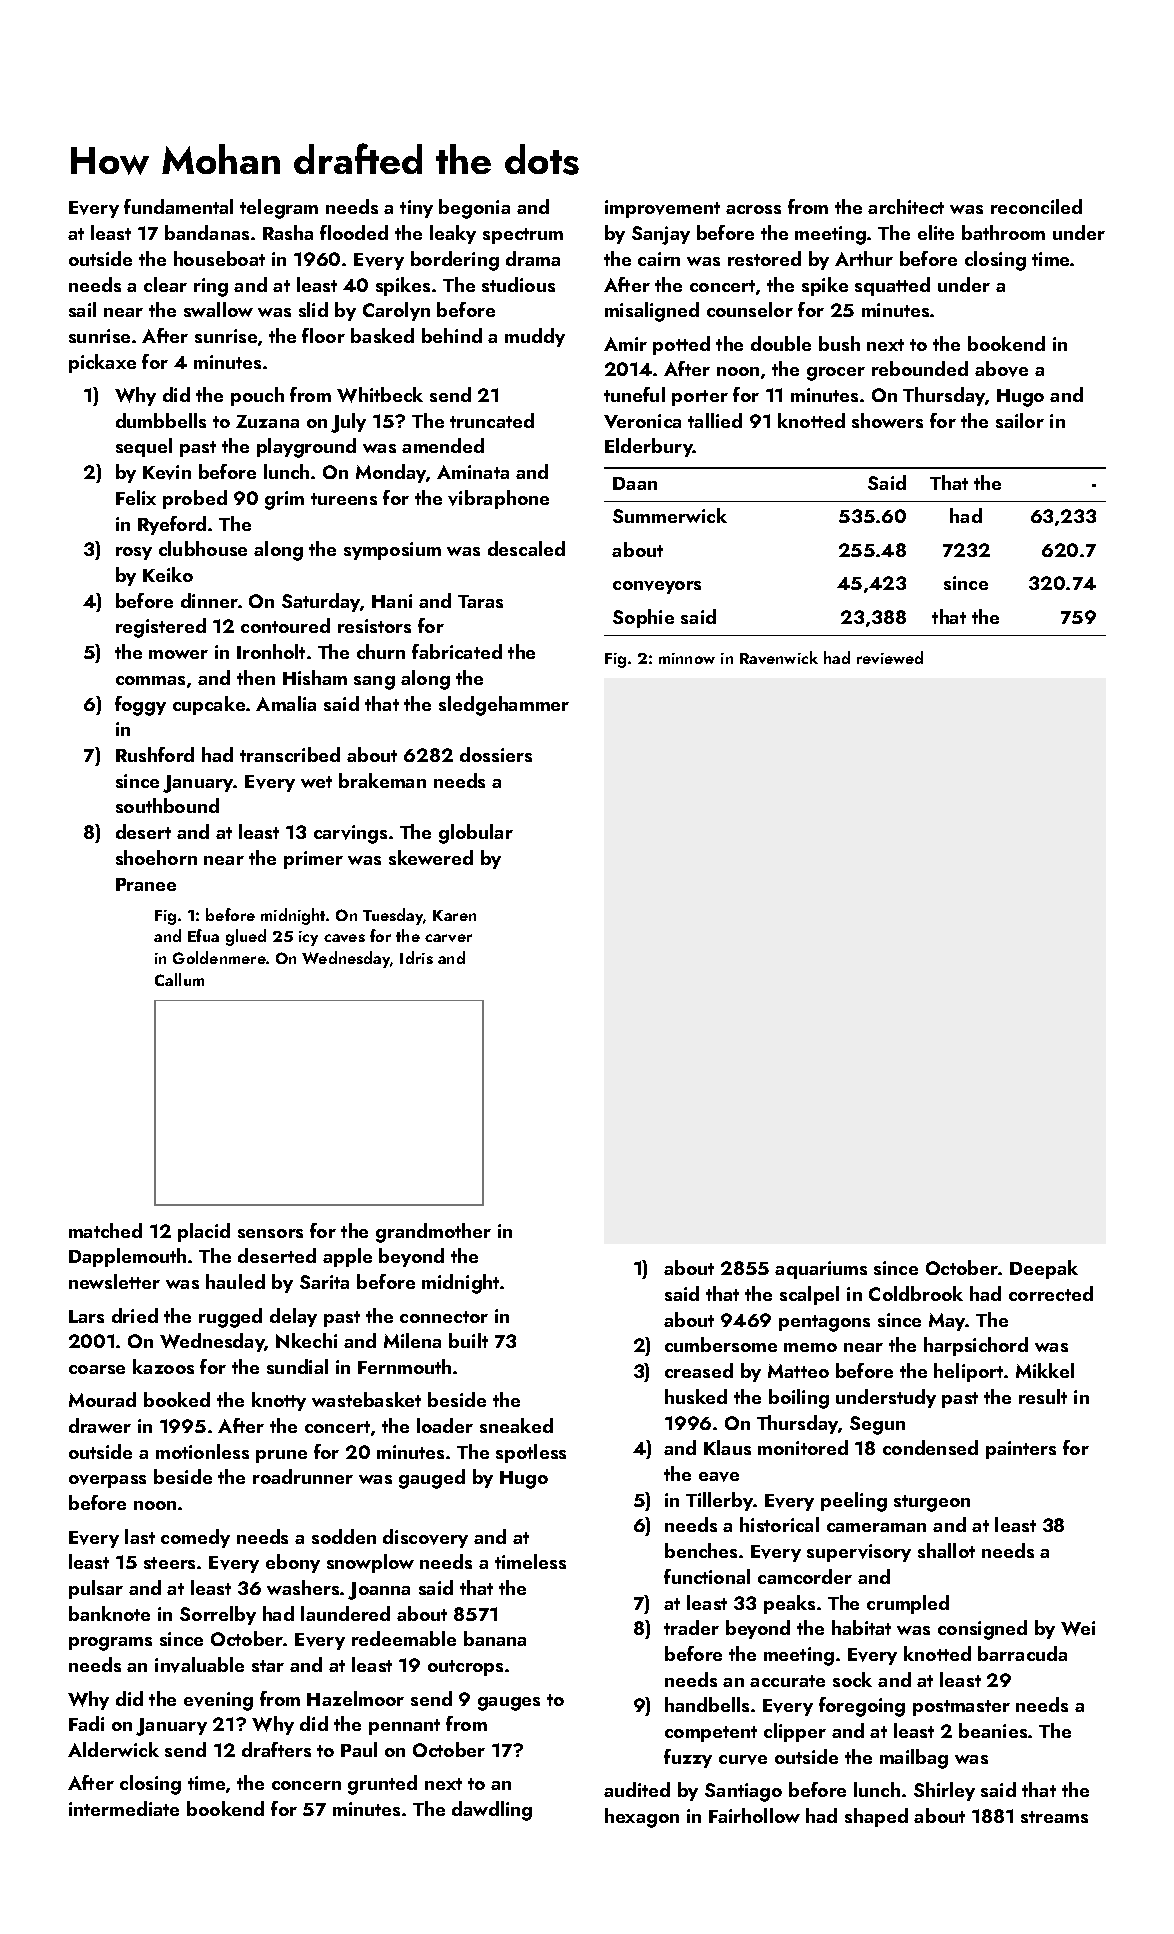 This screenshot has height=1934, width=1174. I want to click on intermediate, so click(124, 1808).
